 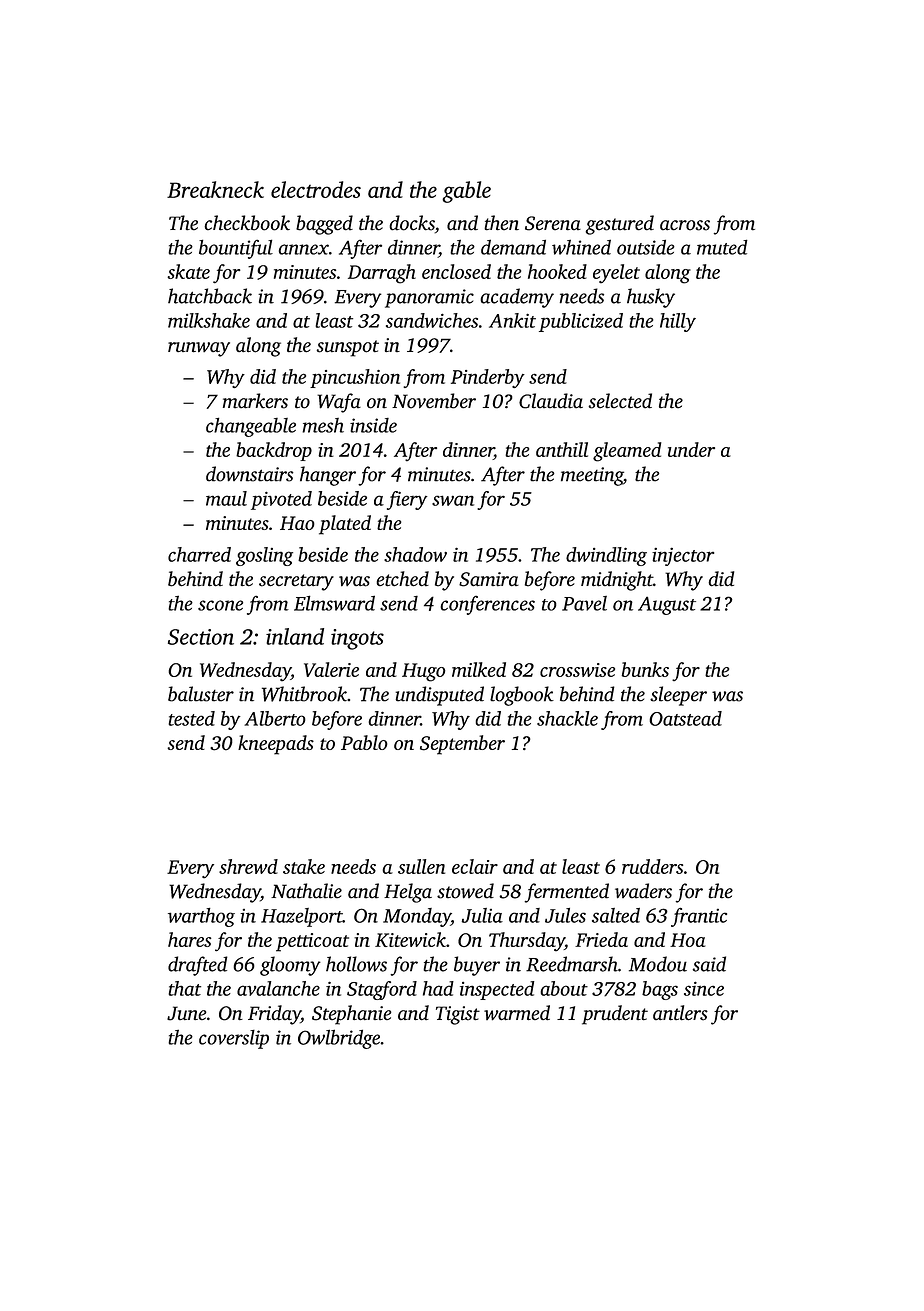 I want to click on changeable, so click(x=251, y=427).
